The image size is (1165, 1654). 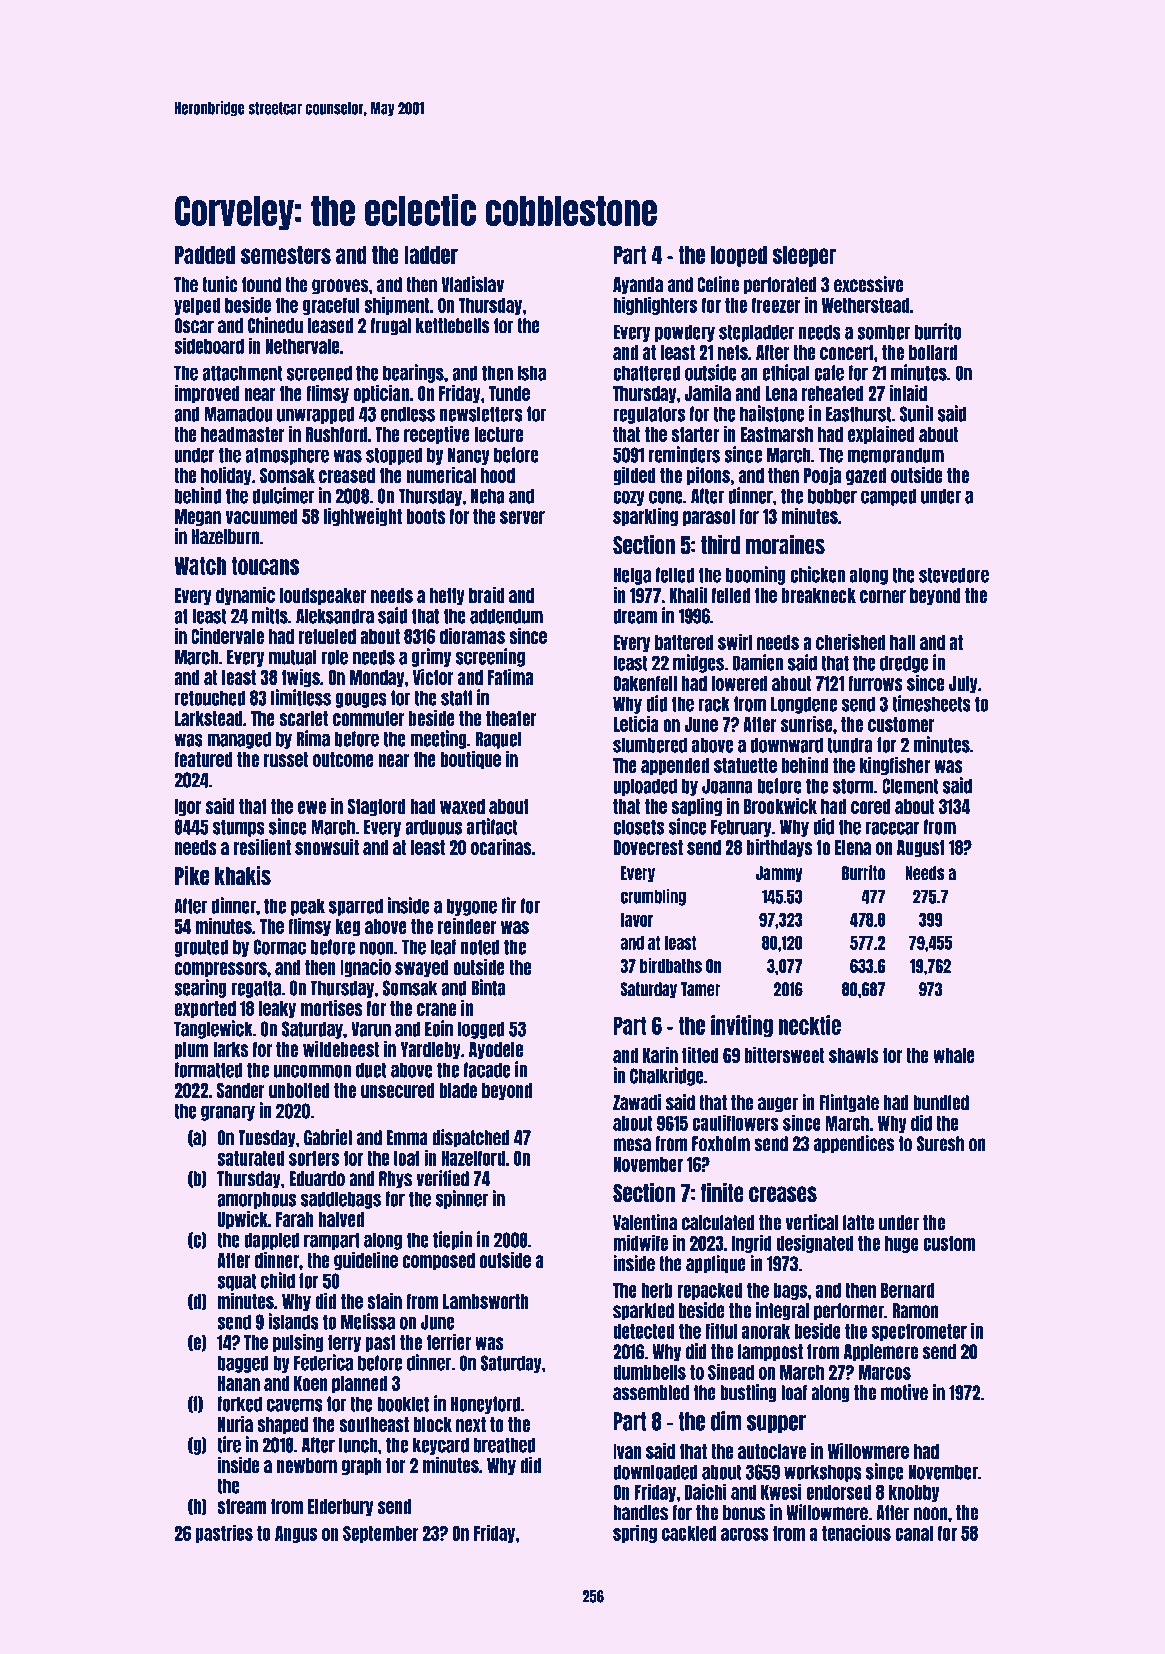 What do you see at coordinates (488, 987) in the image?
I see `Binta` at bounding box center [488, 987].
